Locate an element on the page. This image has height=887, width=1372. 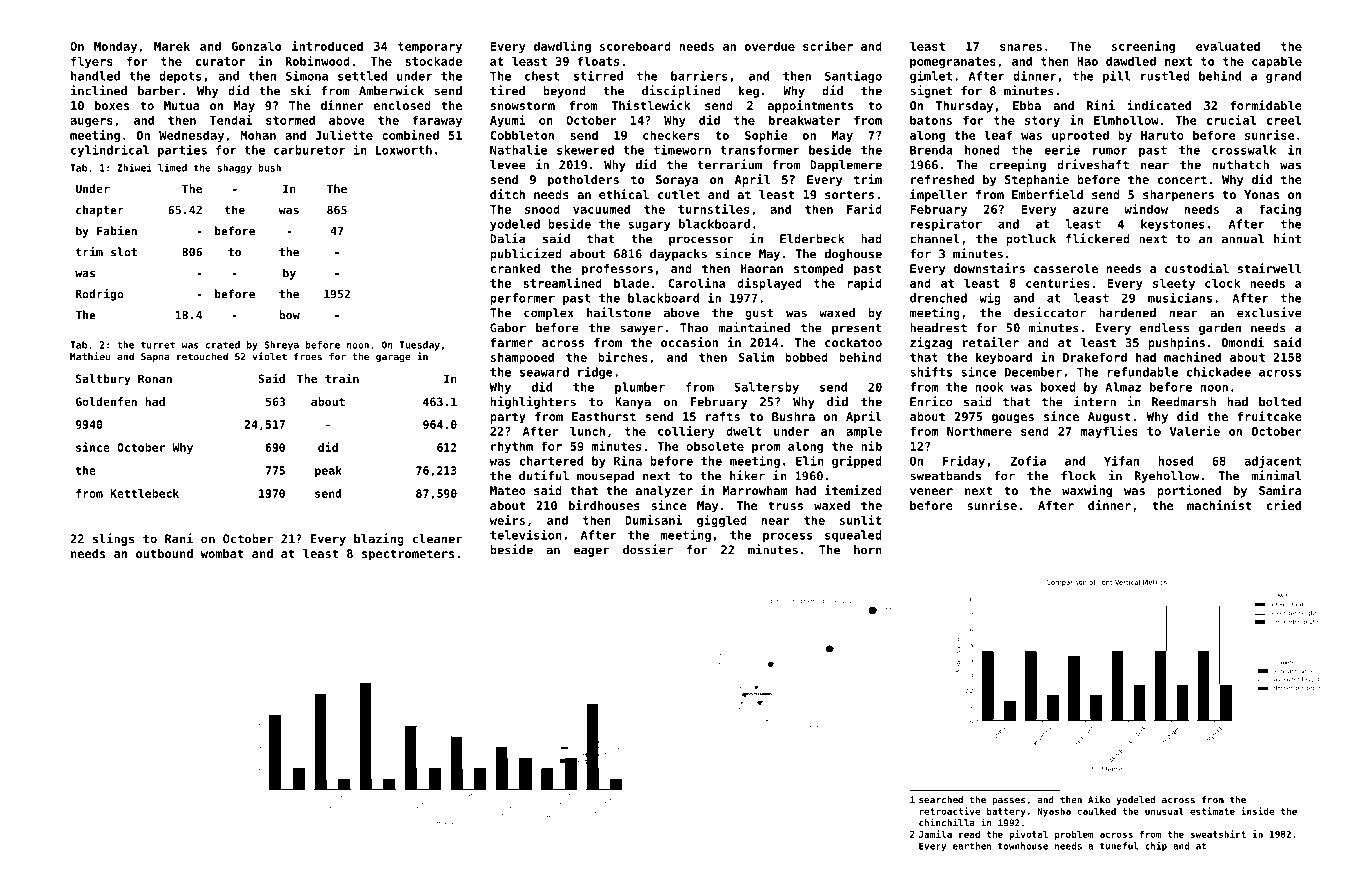
desiccator is located at coordinates (1050, 312).
